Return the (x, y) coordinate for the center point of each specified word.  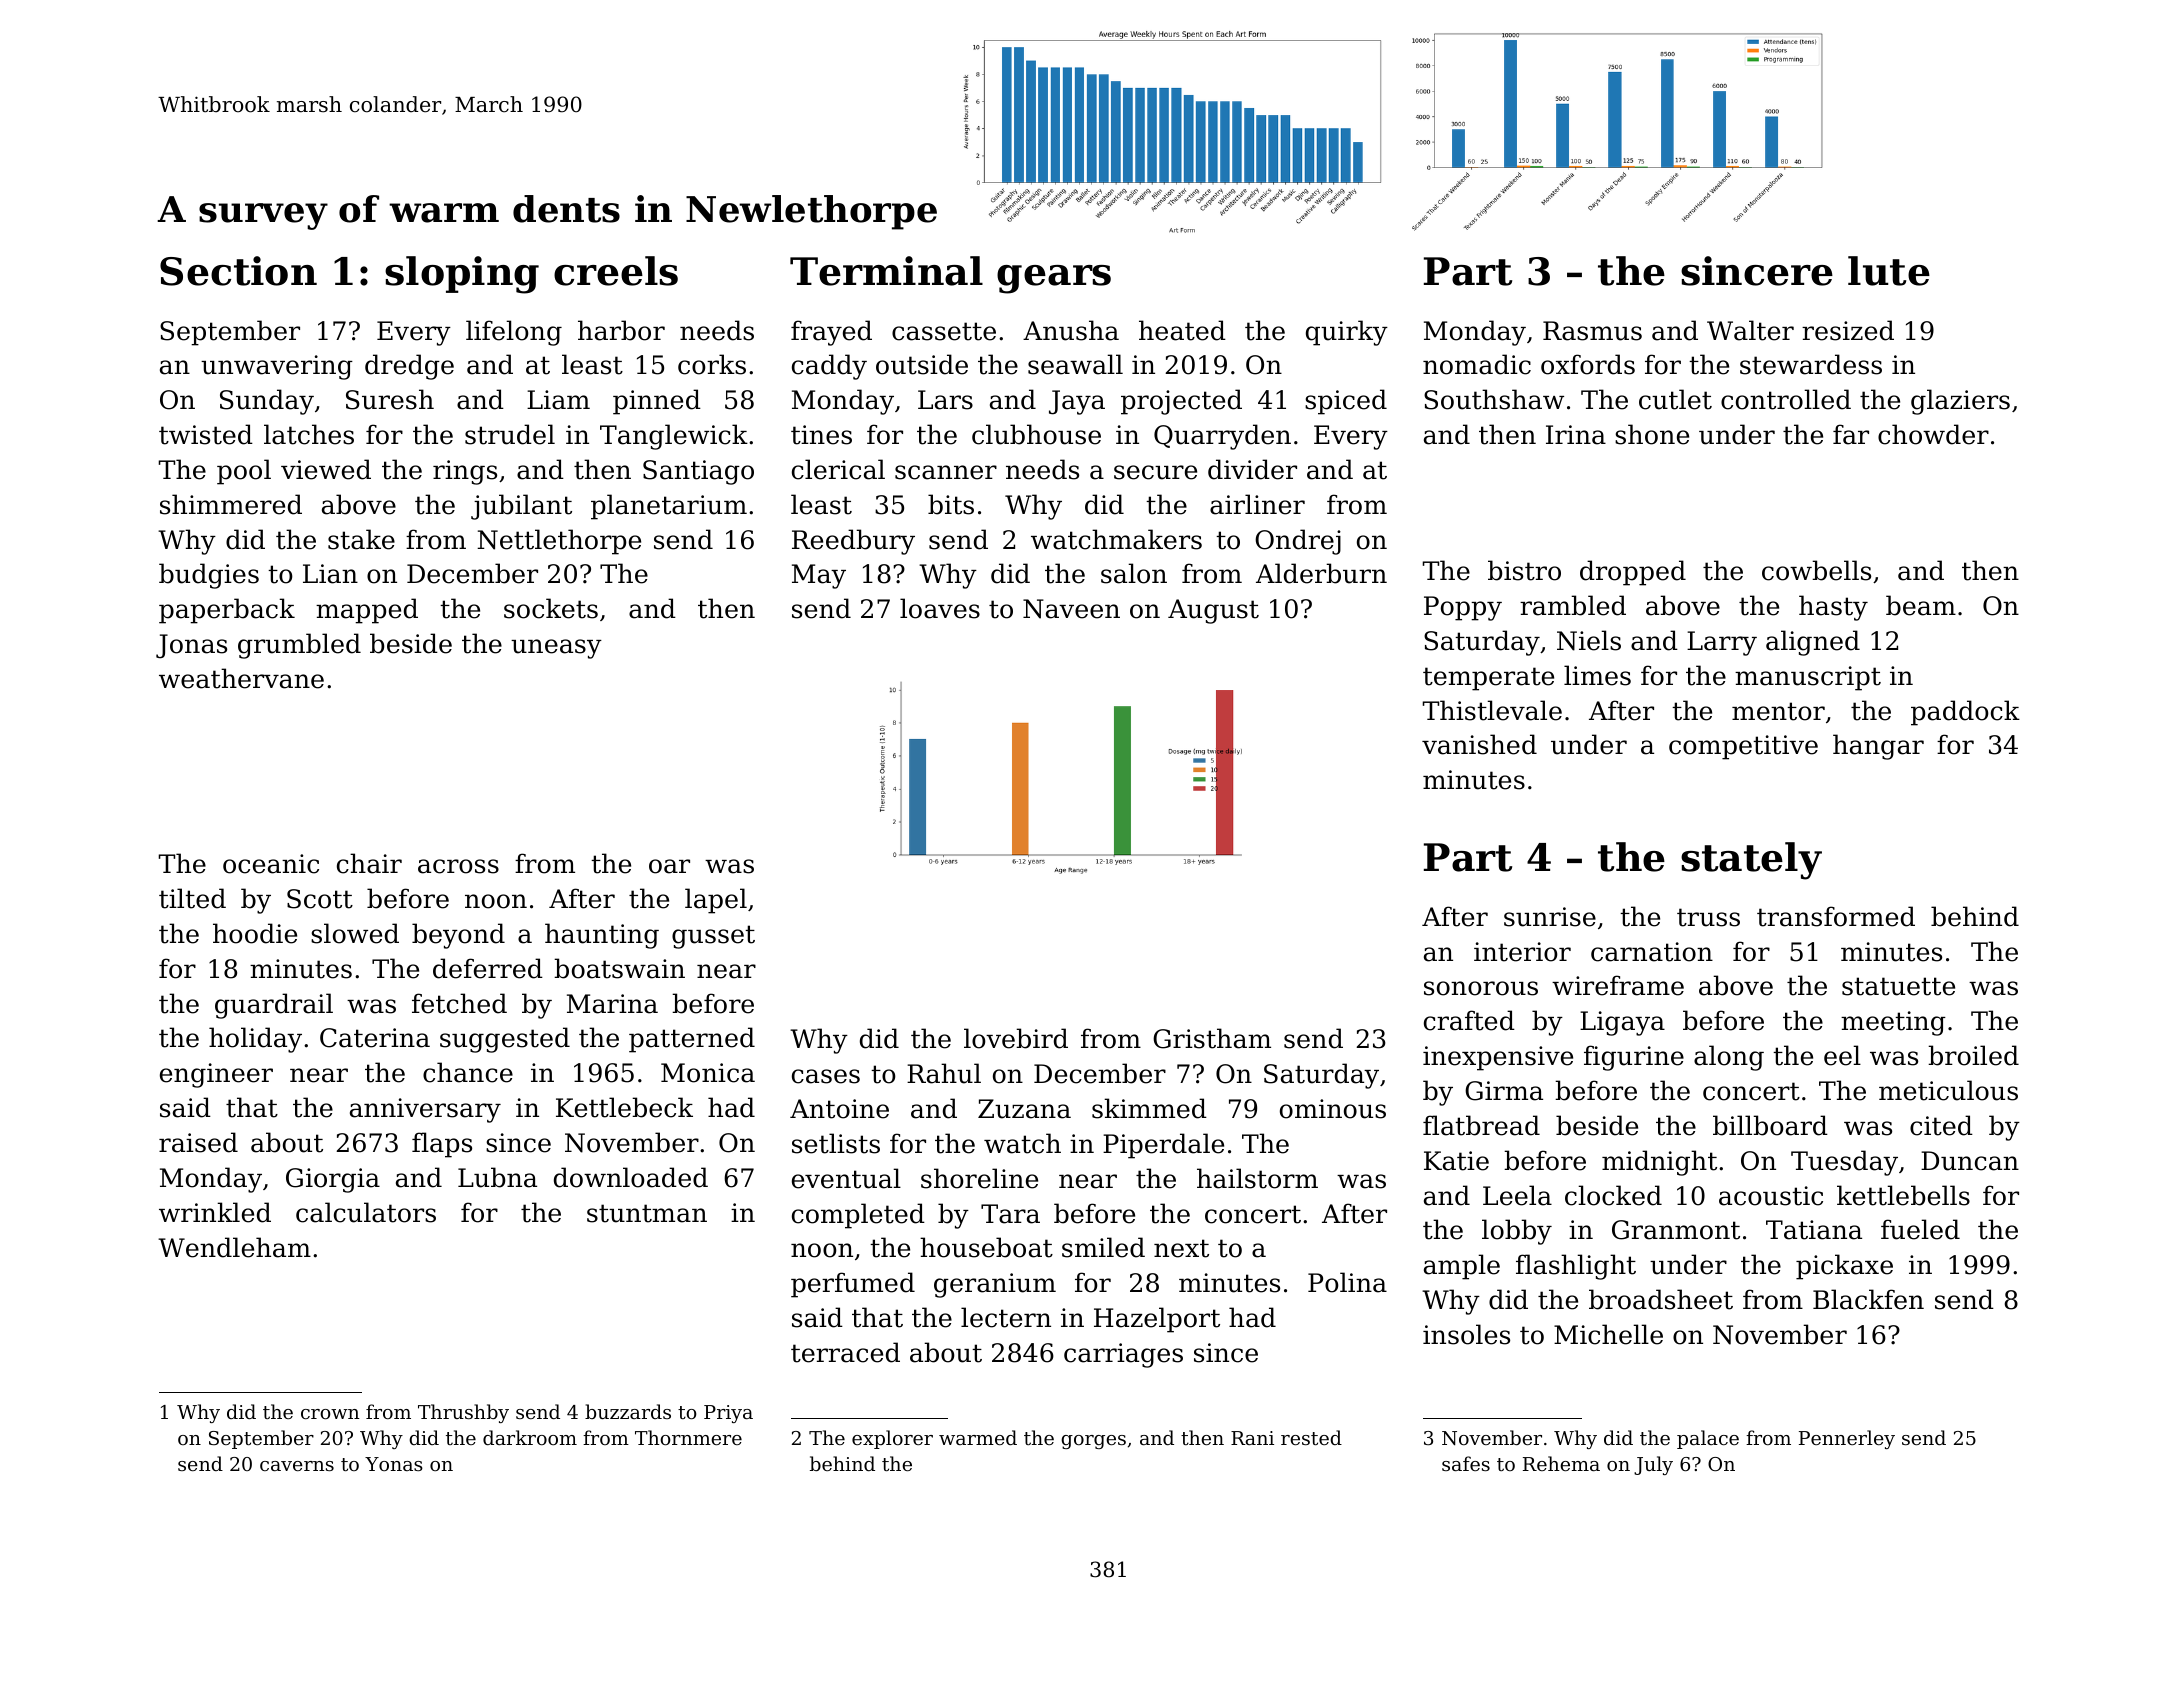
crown (330, 1414)
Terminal (886, 271)
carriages (1123, 1355)
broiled (1973, 1055)
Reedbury (853, 542)
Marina (612, 1004)
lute (1889, 271)
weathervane (241, 678)
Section (238, 271)
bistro (1524, 570)
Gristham (1212, 1038)
